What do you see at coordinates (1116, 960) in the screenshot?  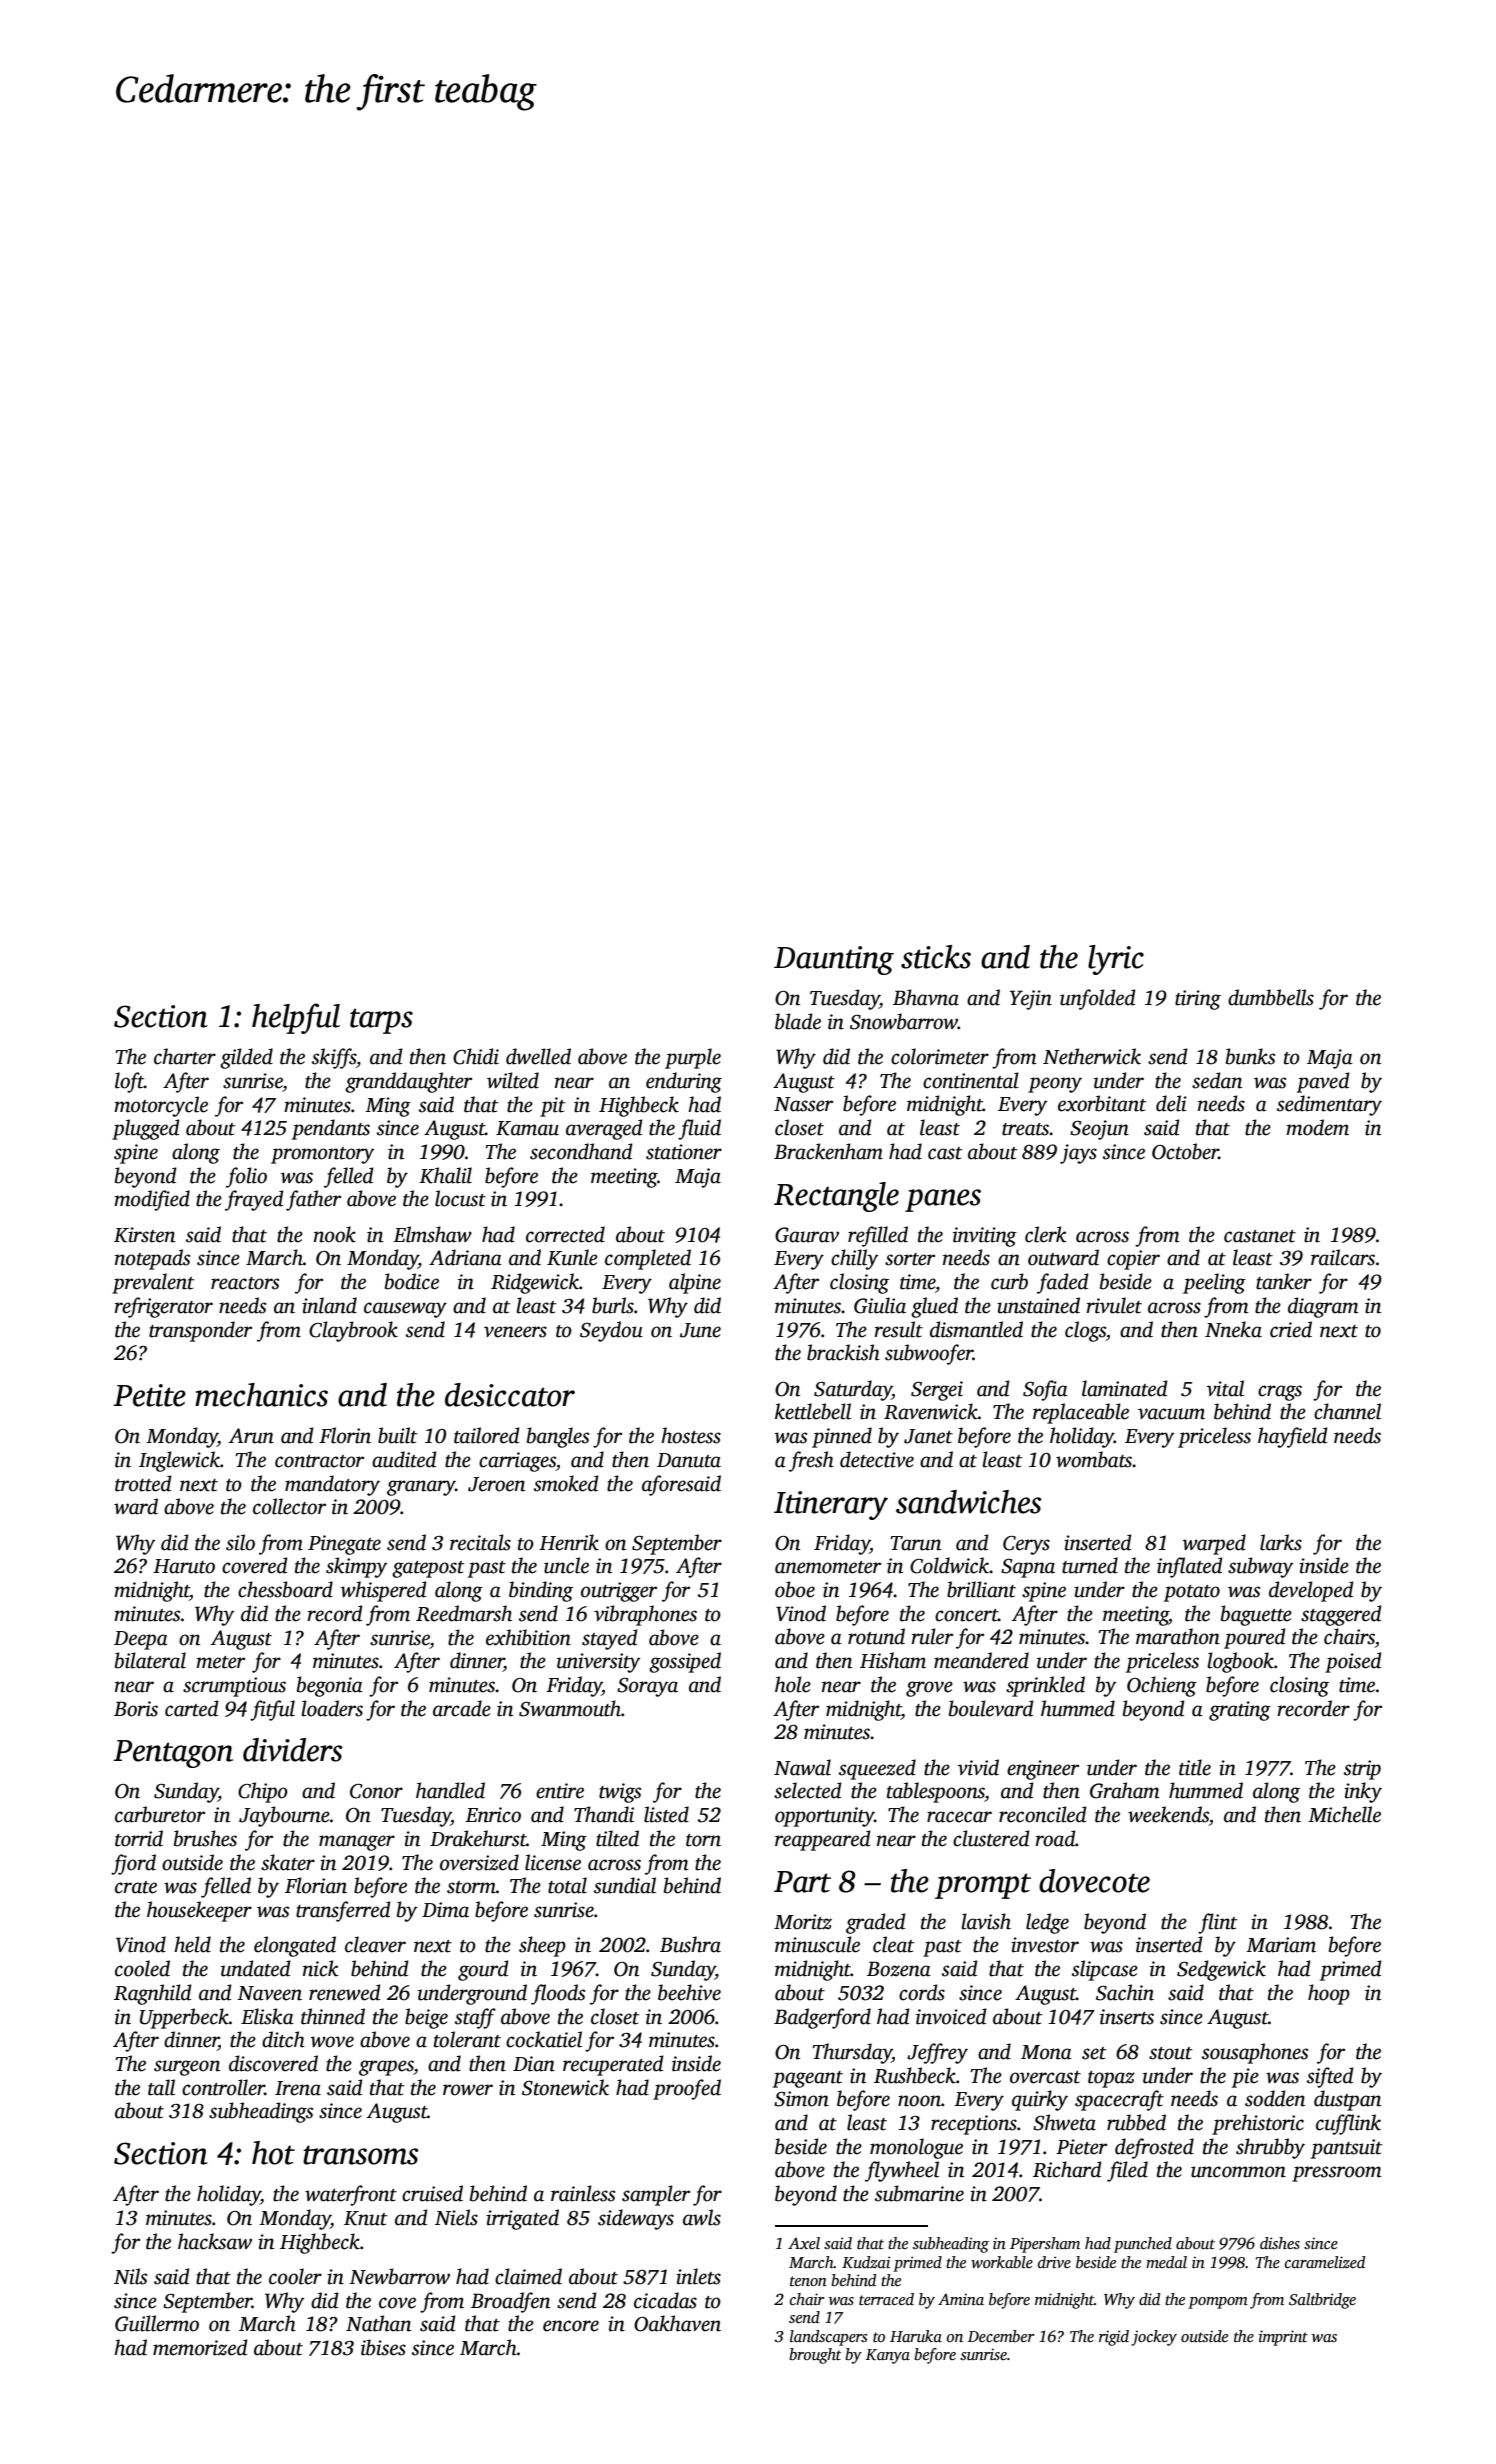 I see `lyric` at bounding box center [1116, 960].
